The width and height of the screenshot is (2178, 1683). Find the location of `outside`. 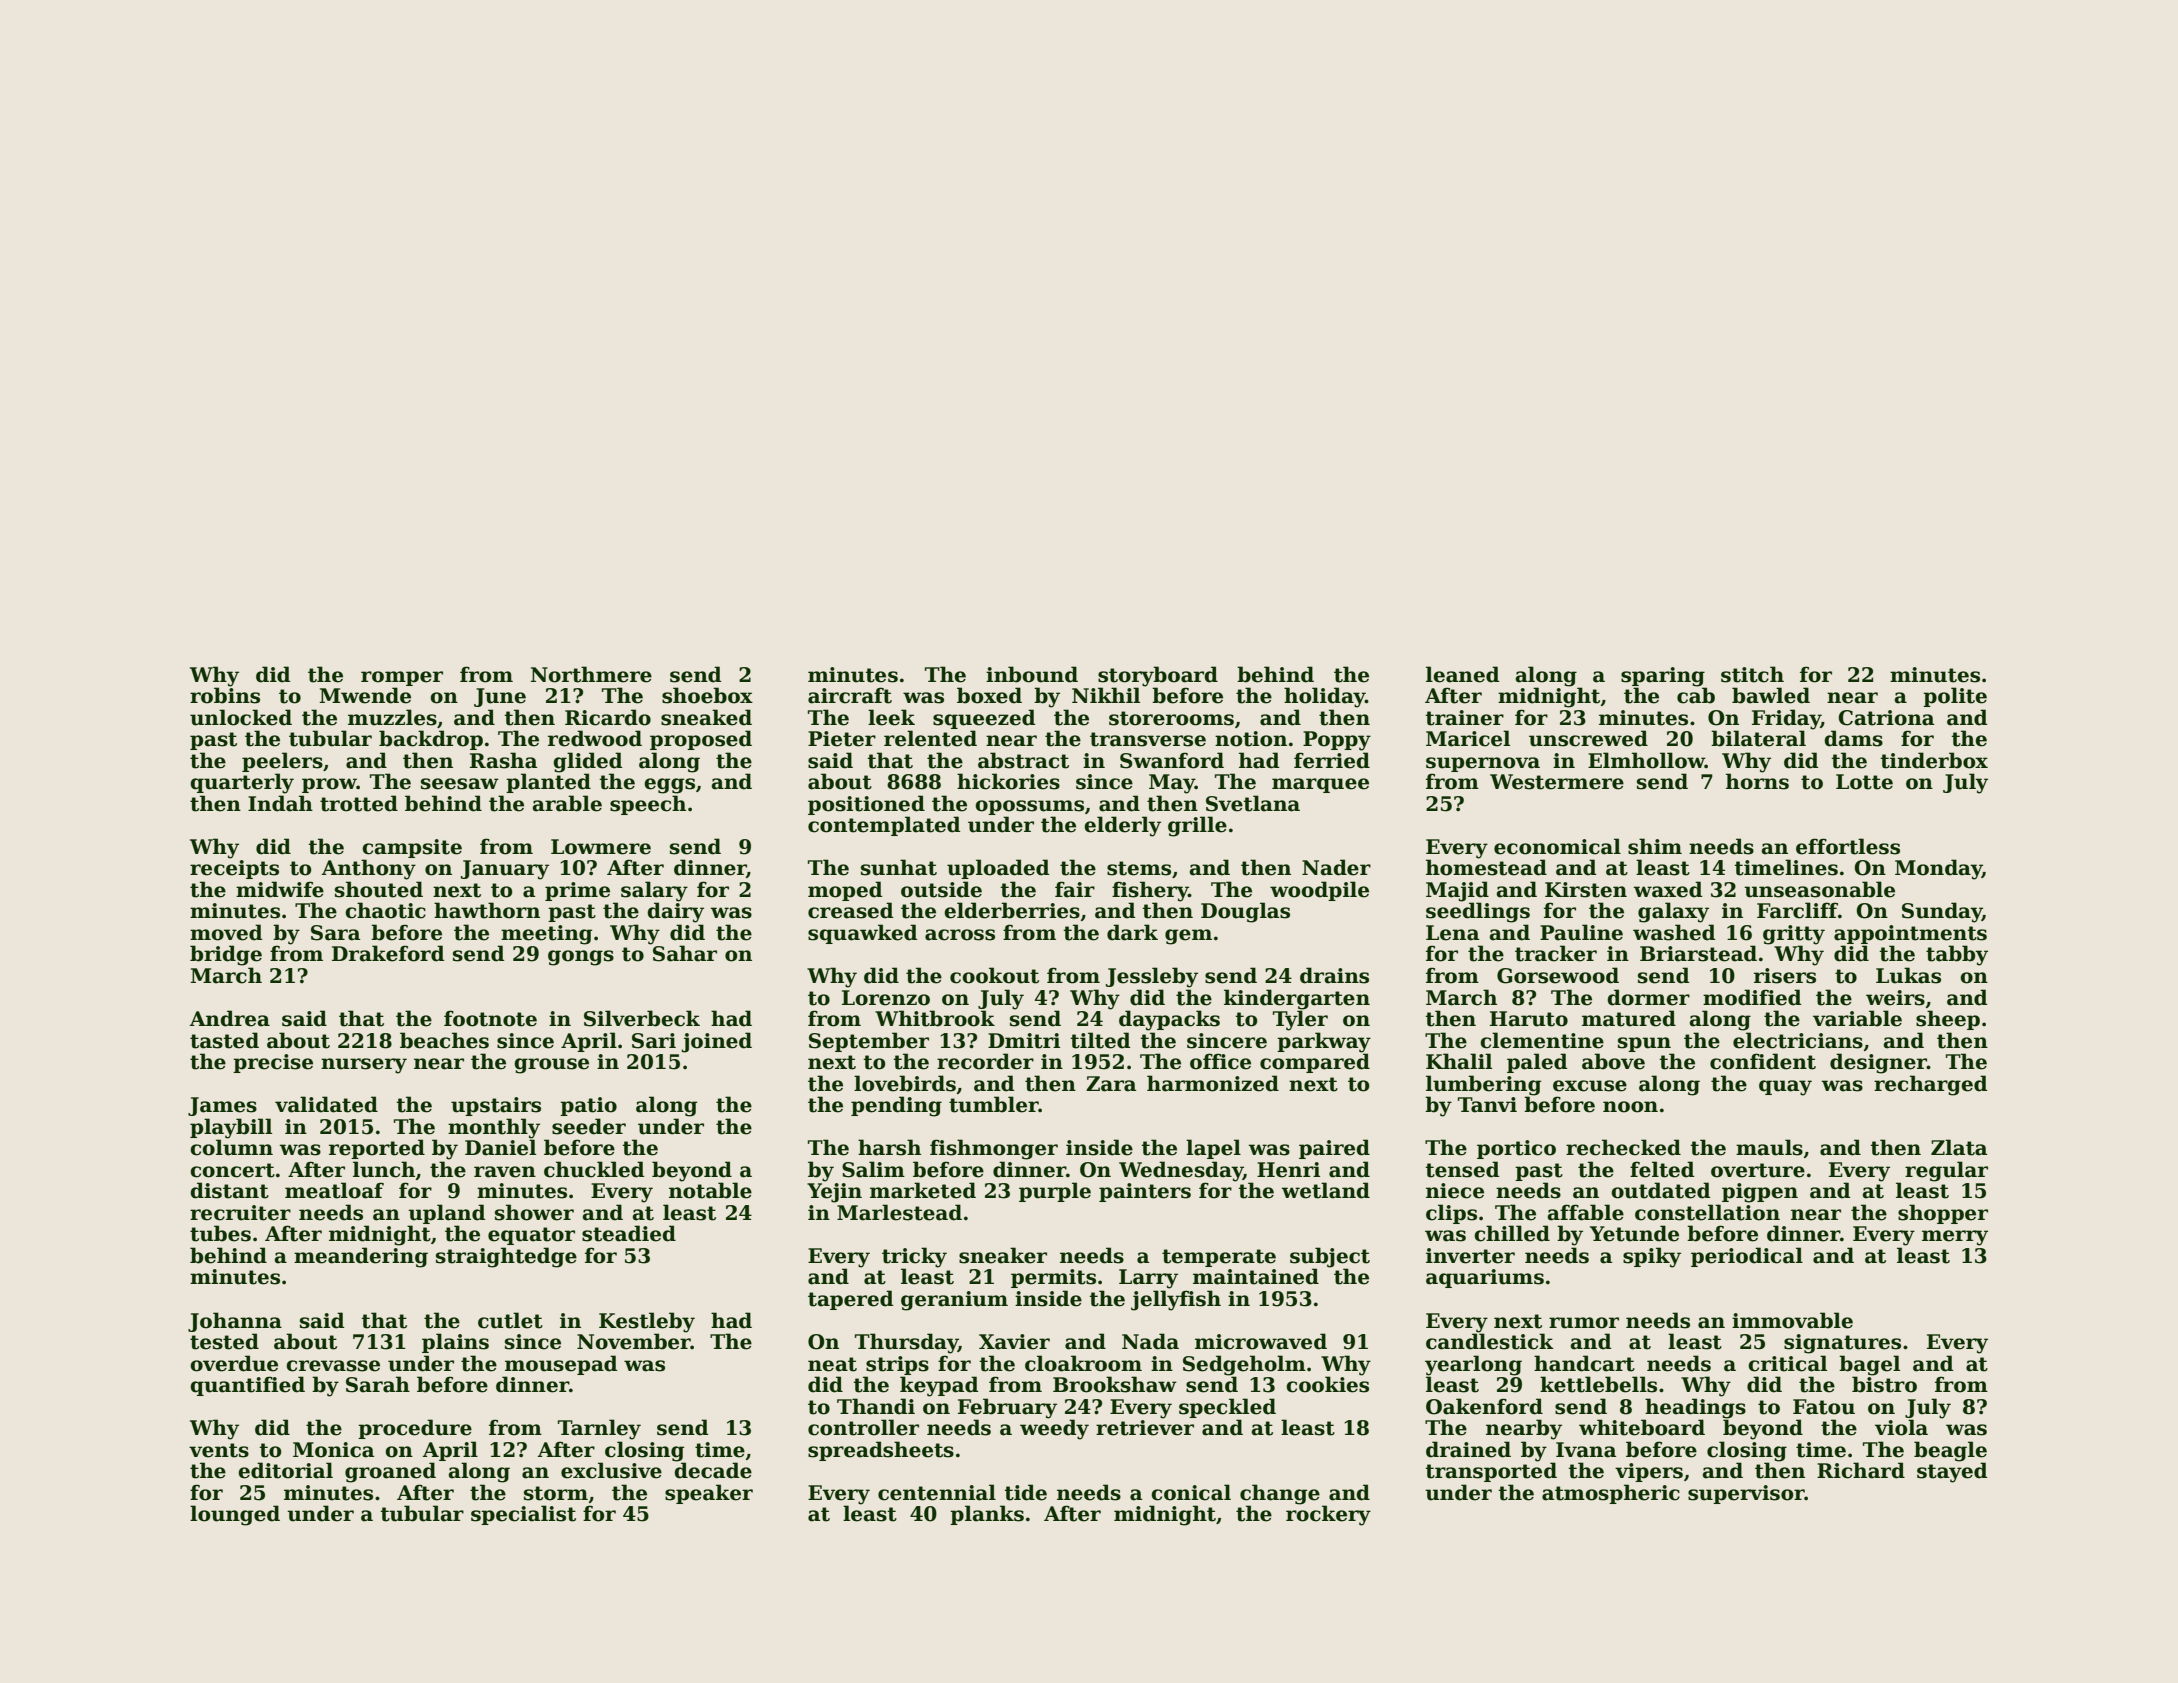

outside is located at coordinates (941, 889).
